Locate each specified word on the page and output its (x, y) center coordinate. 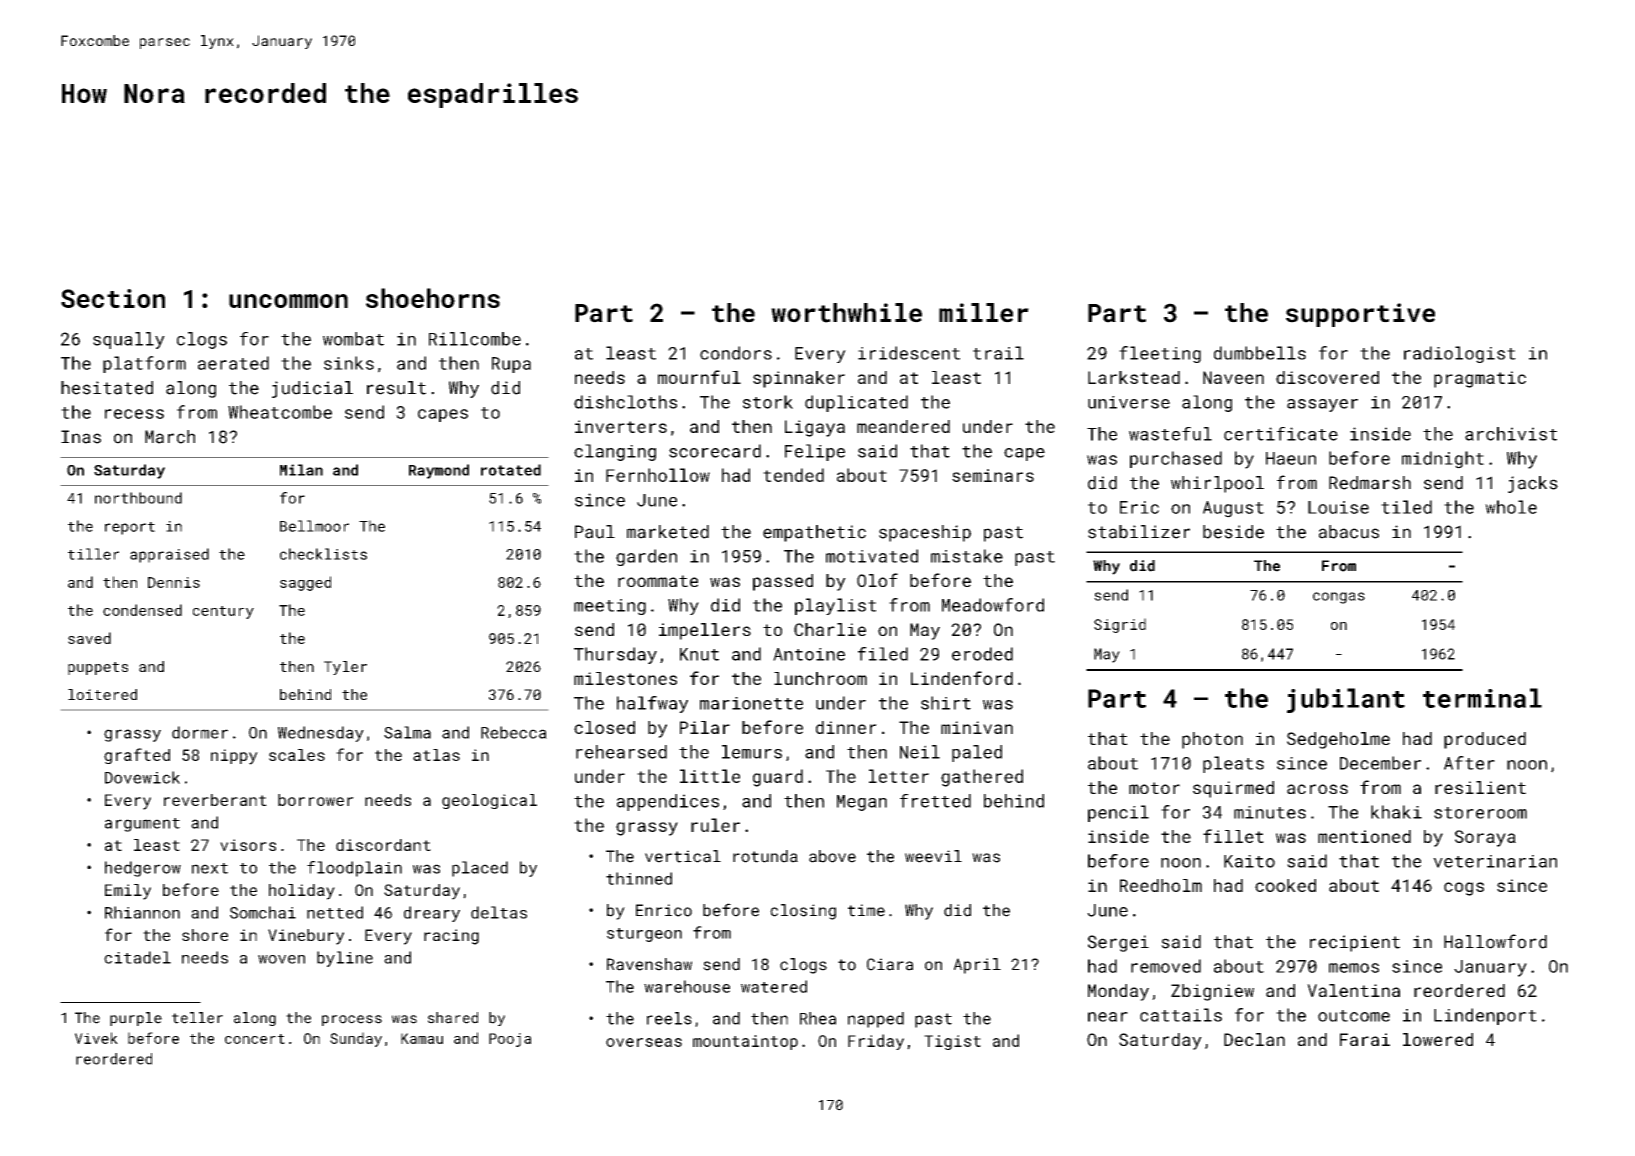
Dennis (174, 582)
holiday (302, 892)
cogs (1464, 889)
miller (984, 313)
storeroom (1480, 813)
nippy (234, 757)
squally (129, 340)
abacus (1349, 532)
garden (646, 557)
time (866, 910)
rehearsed (621, 752)
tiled (1406, 507)
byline (345, 959)
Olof (877, 580)
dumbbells (1260, 353)
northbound (138, 498)
